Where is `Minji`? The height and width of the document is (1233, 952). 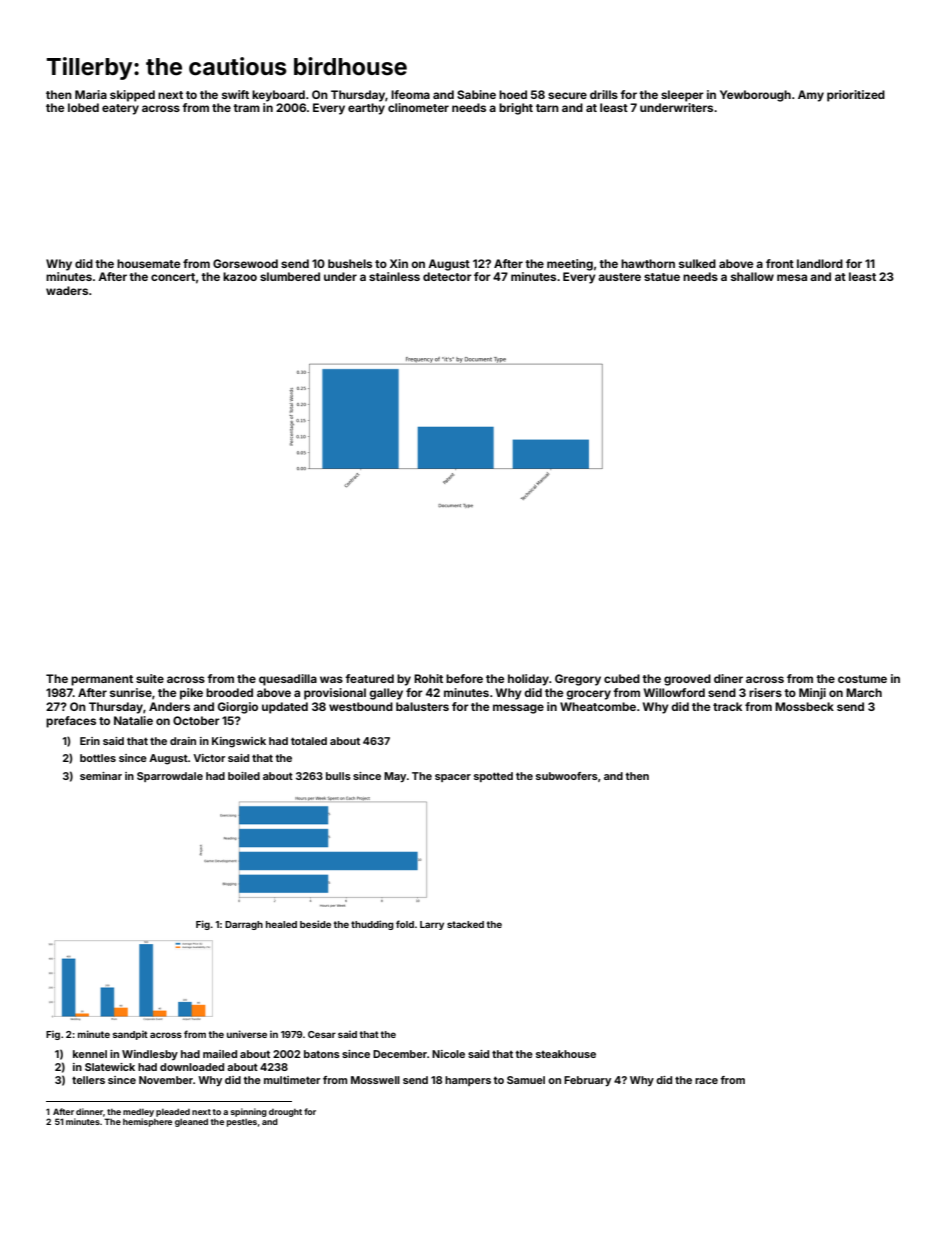 Minji is located at coordinates (812, 694).
